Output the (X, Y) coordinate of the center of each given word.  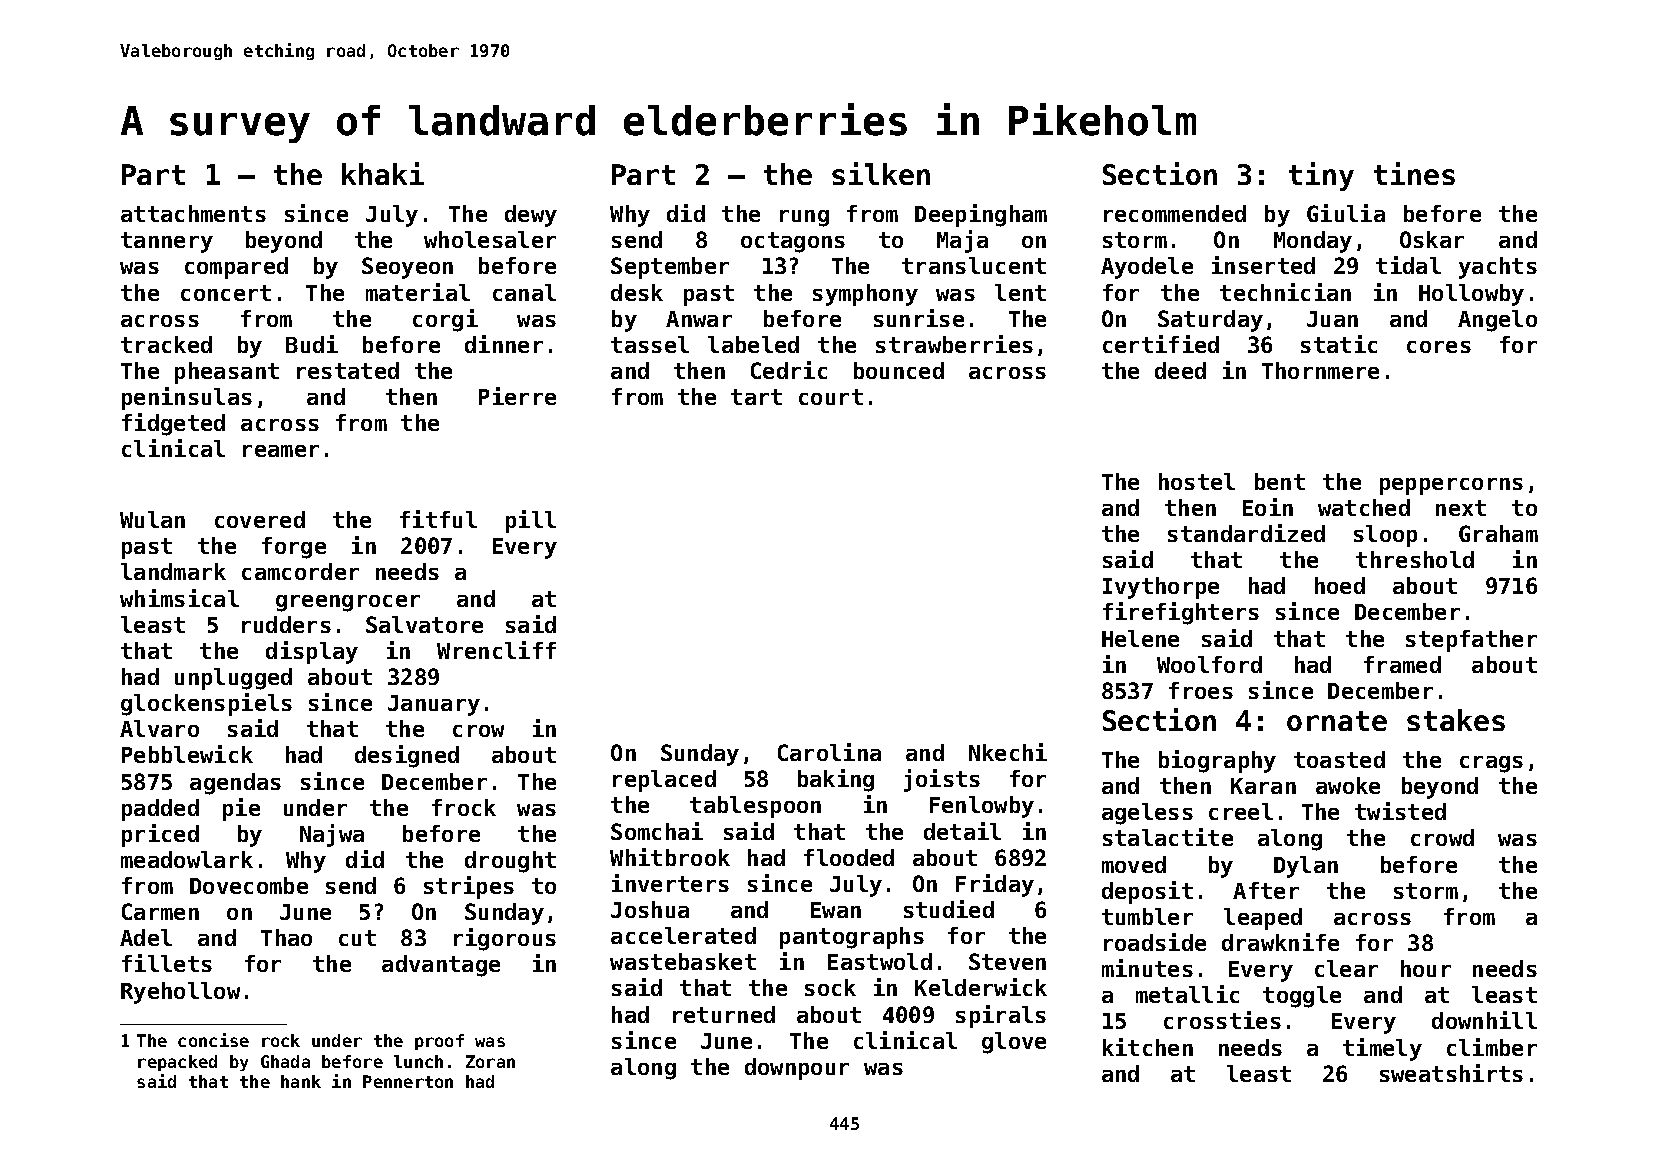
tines (1414, 173)
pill (531, 521)
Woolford (1209, 664)
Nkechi (1008, 752)
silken (881, 173)
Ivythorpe (1161, 588)
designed (407, 756)
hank (301, 1081)
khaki (383, 173)
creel (1241, 811)
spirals (1001, 1016)
